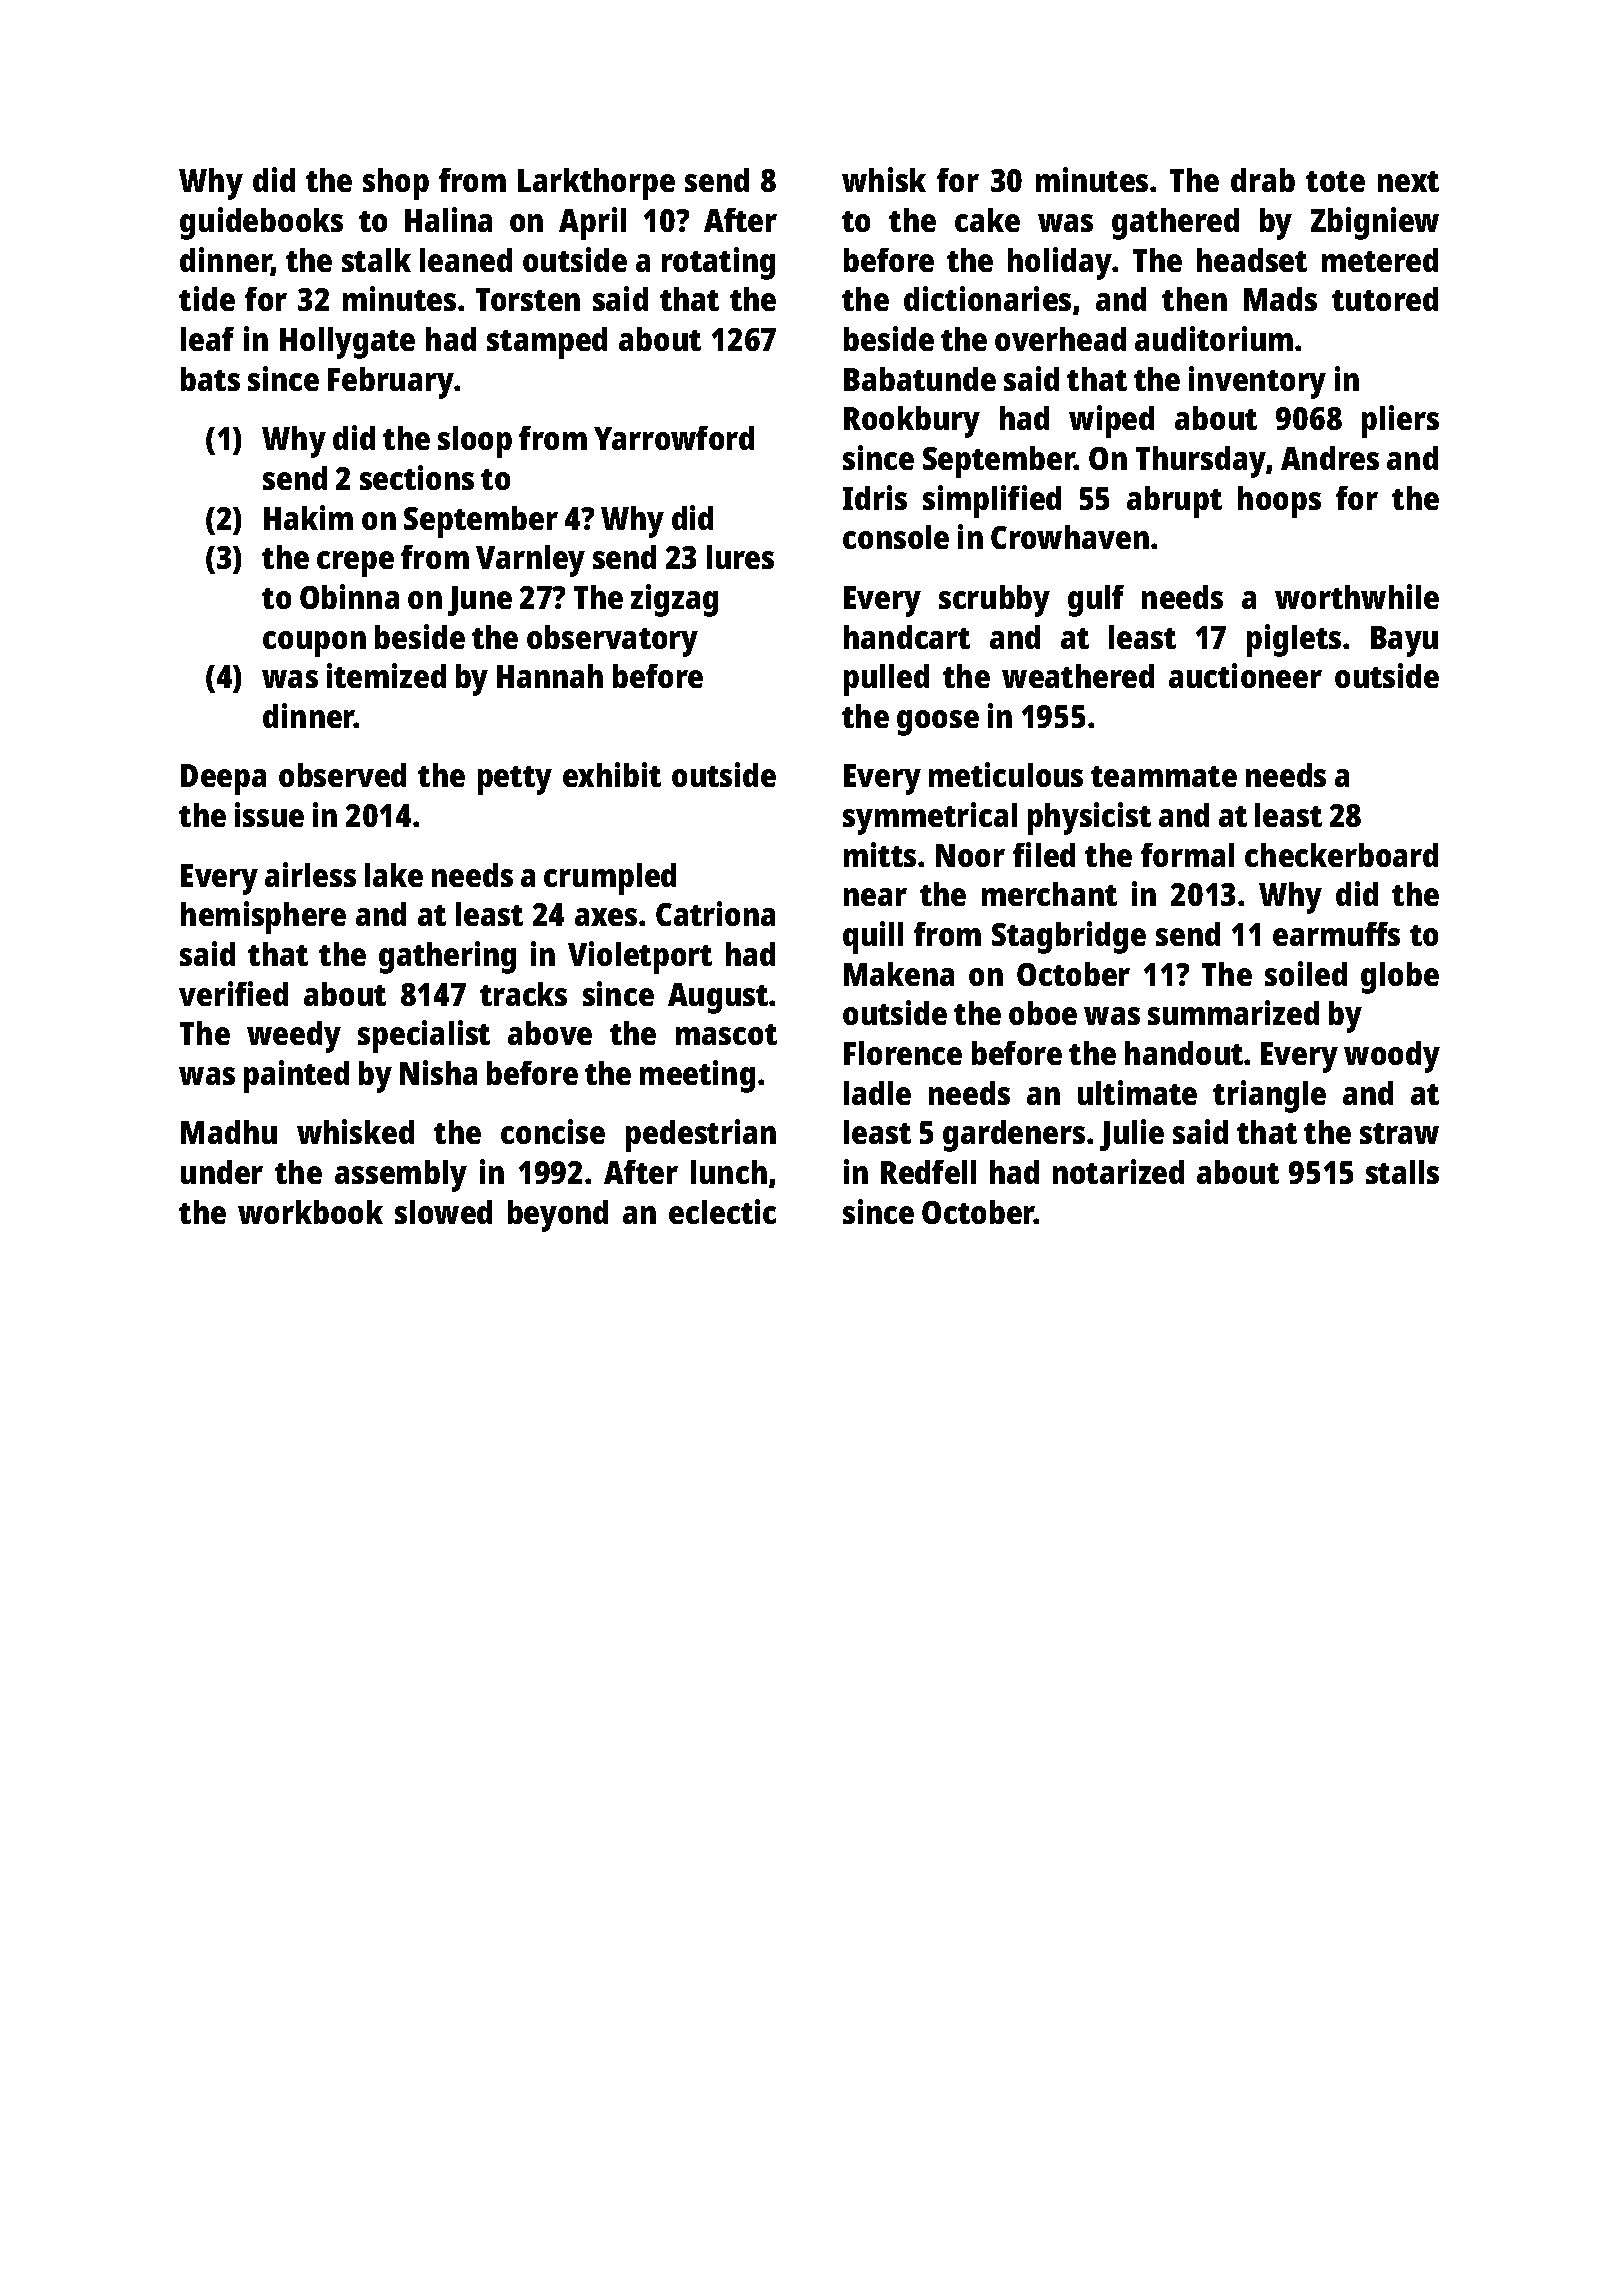 This document has height=2292, width=1620. Describe the element at coordinates (1385, 299) in the document. I see `tutored` at that location.
